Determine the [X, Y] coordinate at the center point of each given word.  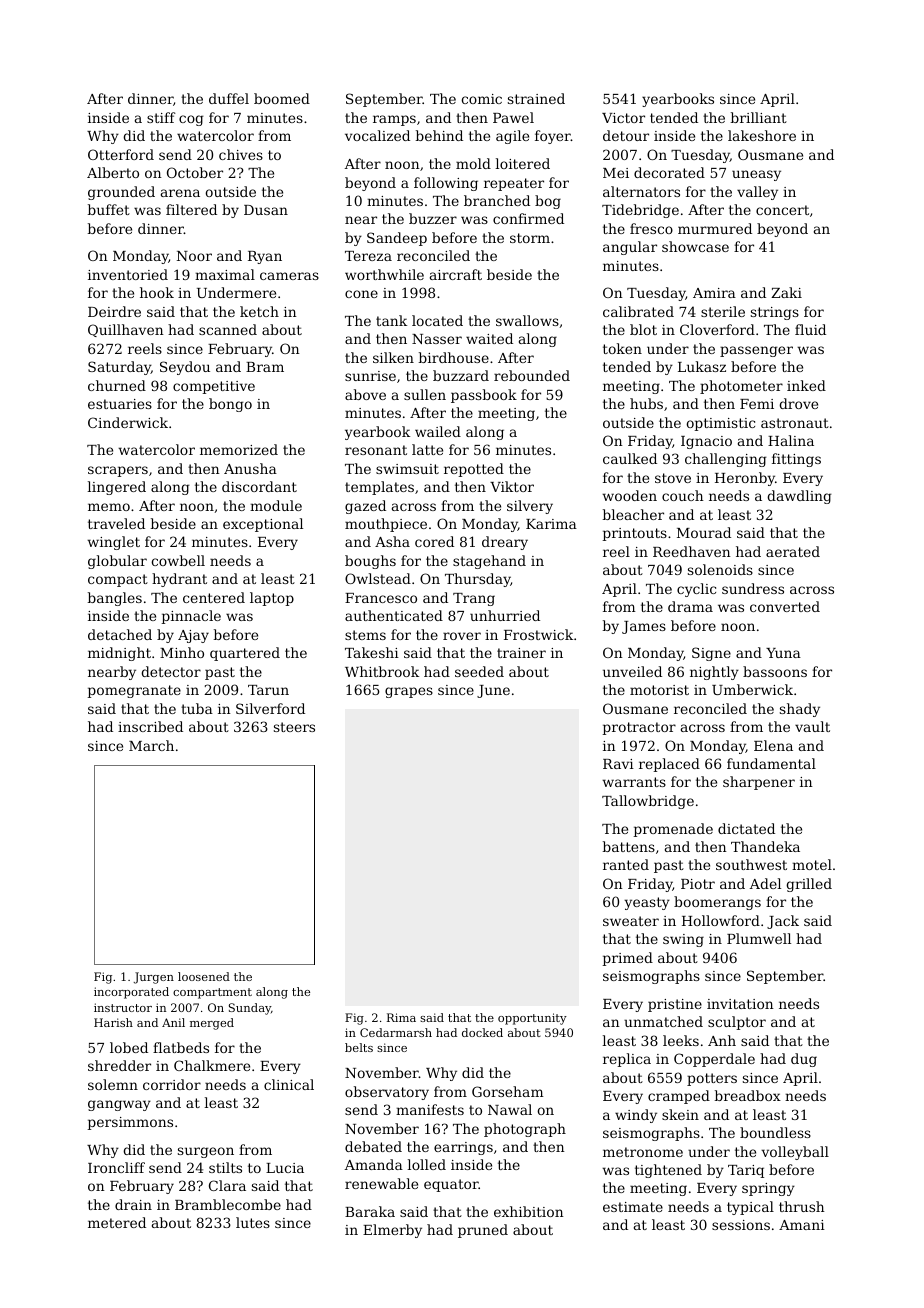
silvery [530, 507]
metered [117, 1222]
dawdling [799, 497]
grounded [121, 193]
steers [294, 727]
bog [548, 202]
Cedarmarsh [396, 1032]
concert [782, 210]
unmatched [663, 1021]
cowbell [178, 560]
